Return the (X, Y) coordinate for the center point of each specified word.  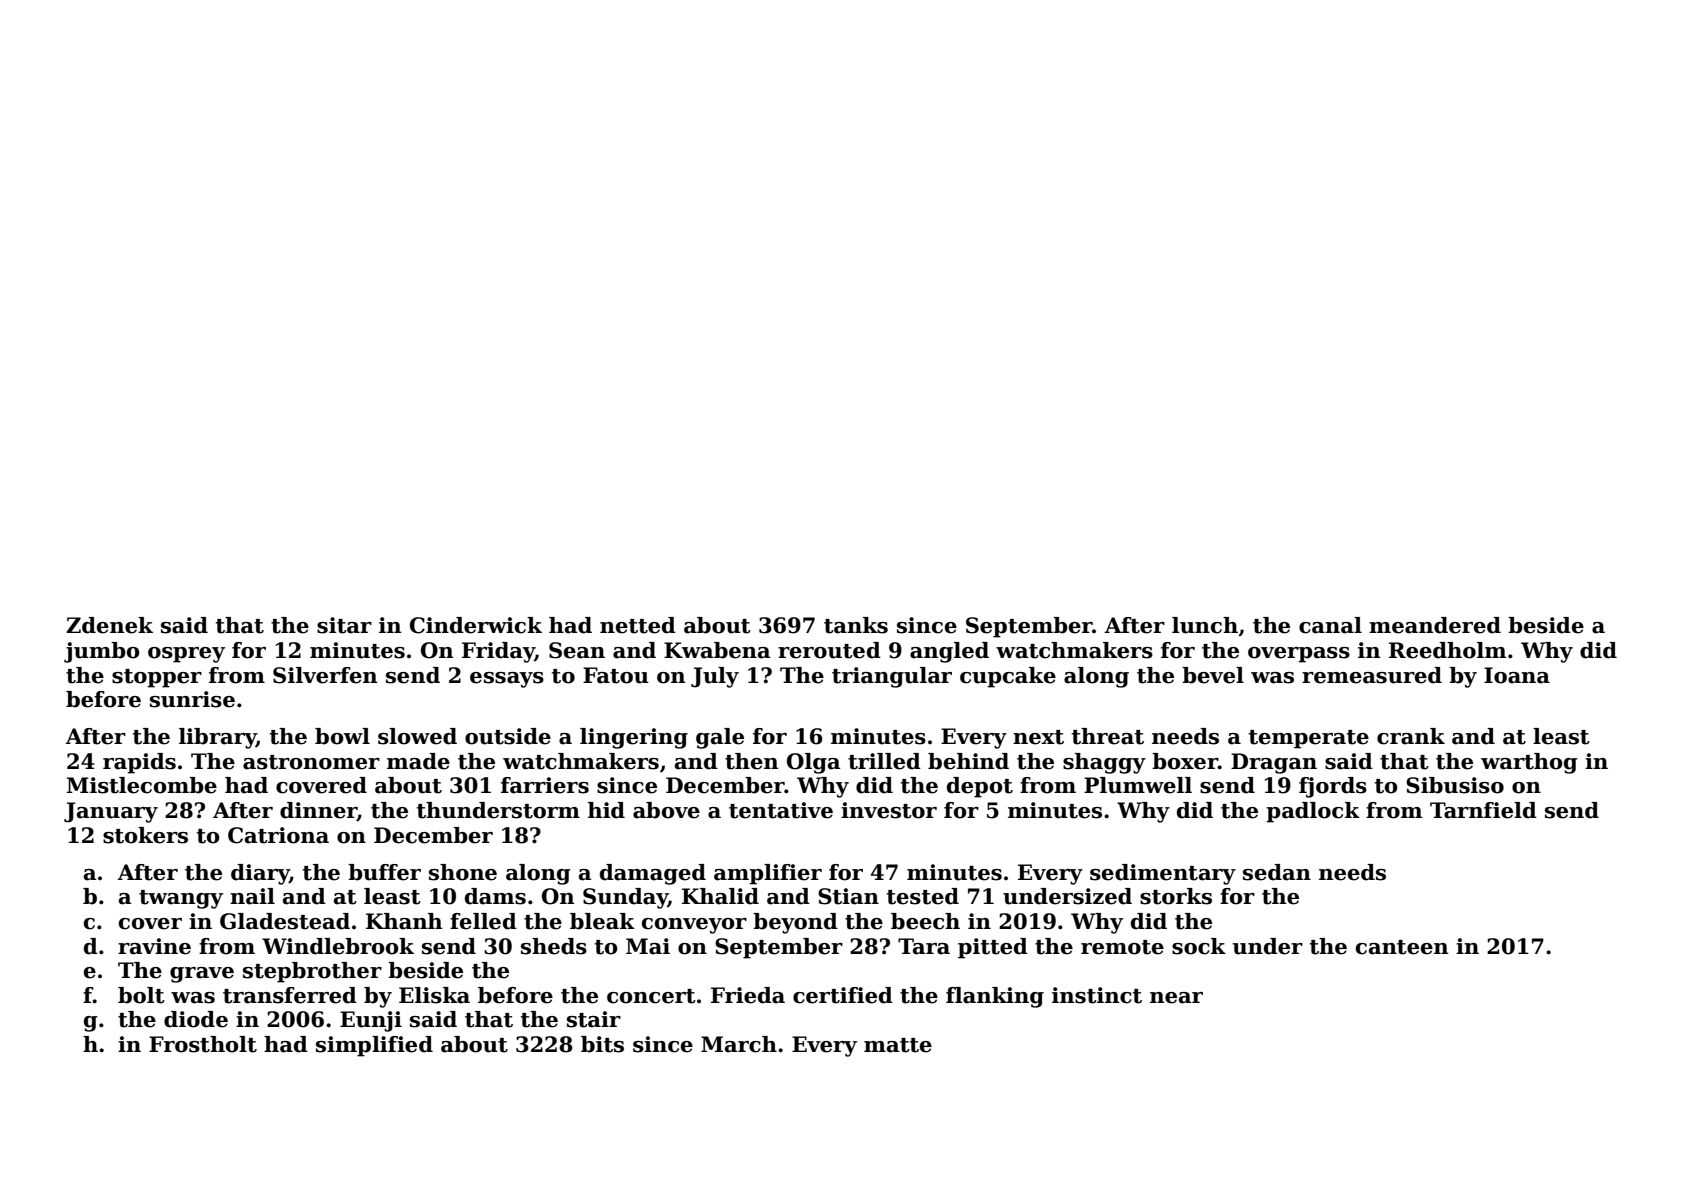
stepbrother (312, 972)
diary (260, 874)
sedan (1277, 872)
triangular (892, 677)
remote (1122, 947)
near (1176, 998)
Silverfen (325, 675)
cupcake (1008, 677)
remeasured (1372, 675)
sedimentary (1163, 874)
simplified (374, 1046)
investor (889, 810)
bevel (1213, 675)
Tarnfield (1483, 810)
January (111, 812)
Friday (498, 652)
